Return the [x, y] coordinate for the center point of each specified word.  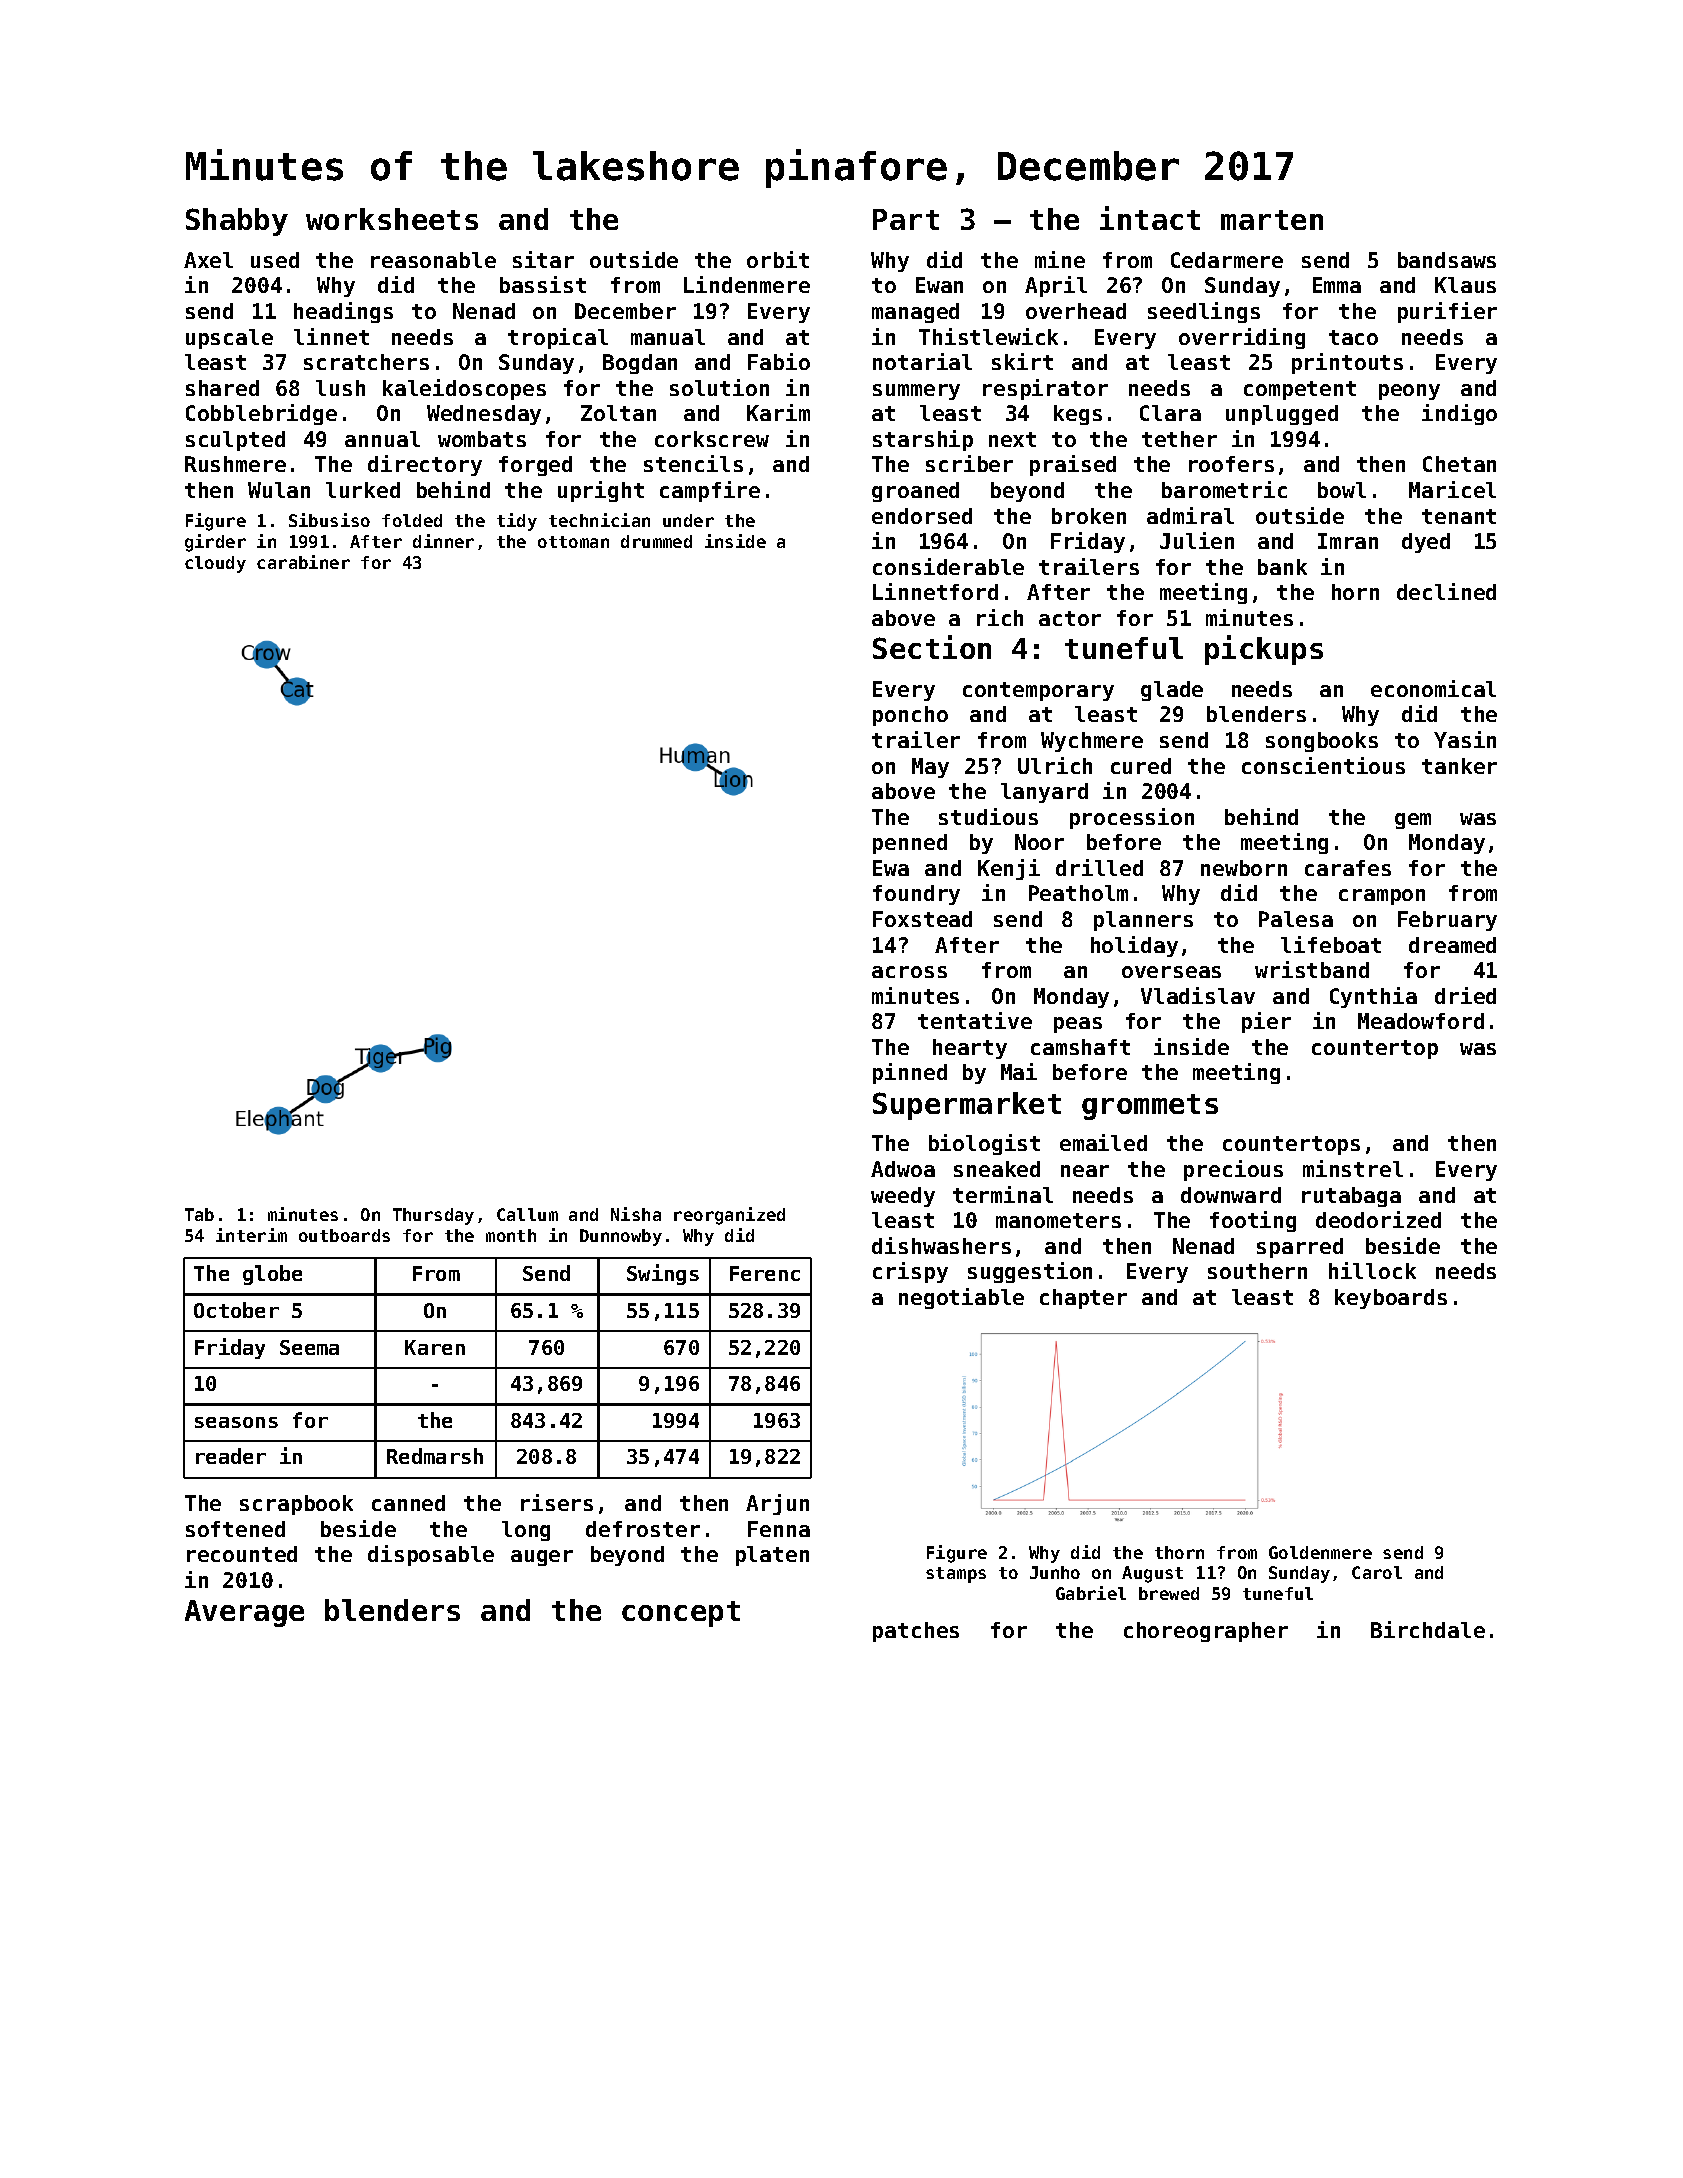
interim [251, 1235]
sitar [543, 259]
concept [681, 1614]
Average [244, 1613]
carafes [1348, 868]
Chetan [1459, 464]
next [1012, 439]
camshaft [1080, 1047]
